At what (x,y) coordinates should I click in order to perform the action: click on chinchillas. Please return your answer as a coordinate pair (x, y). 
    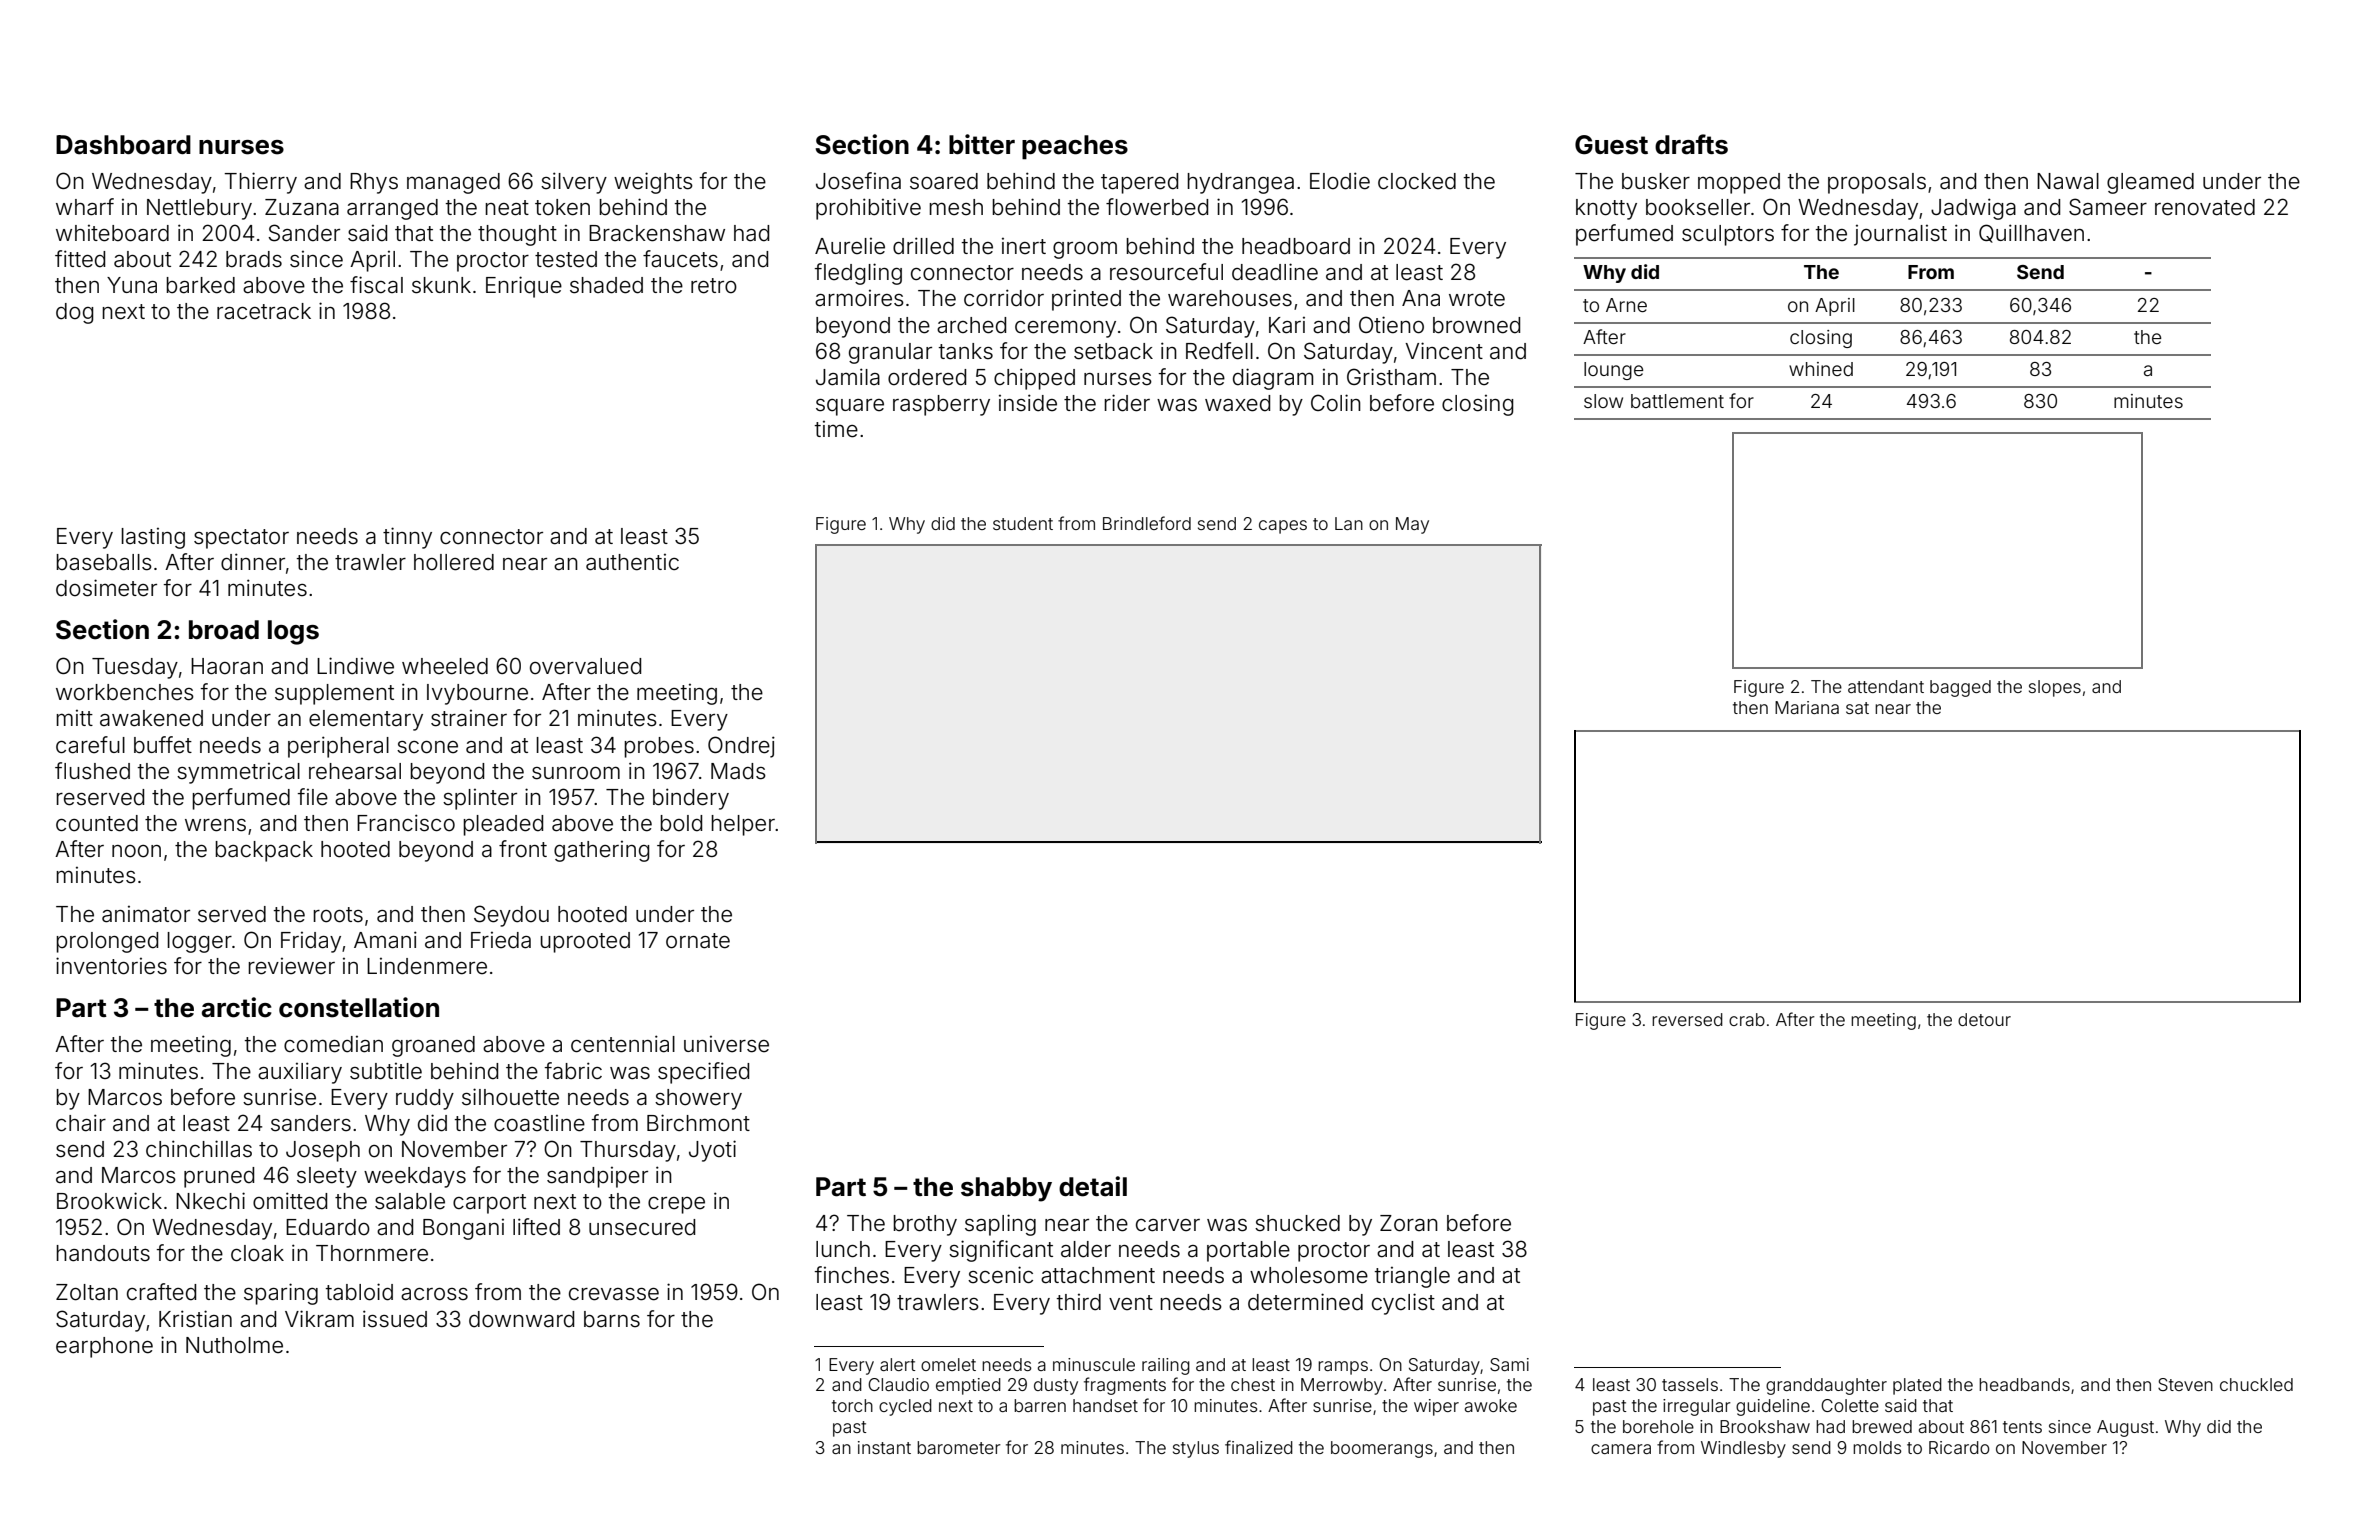
    Looking at the image, I should click on (199, 1149).
